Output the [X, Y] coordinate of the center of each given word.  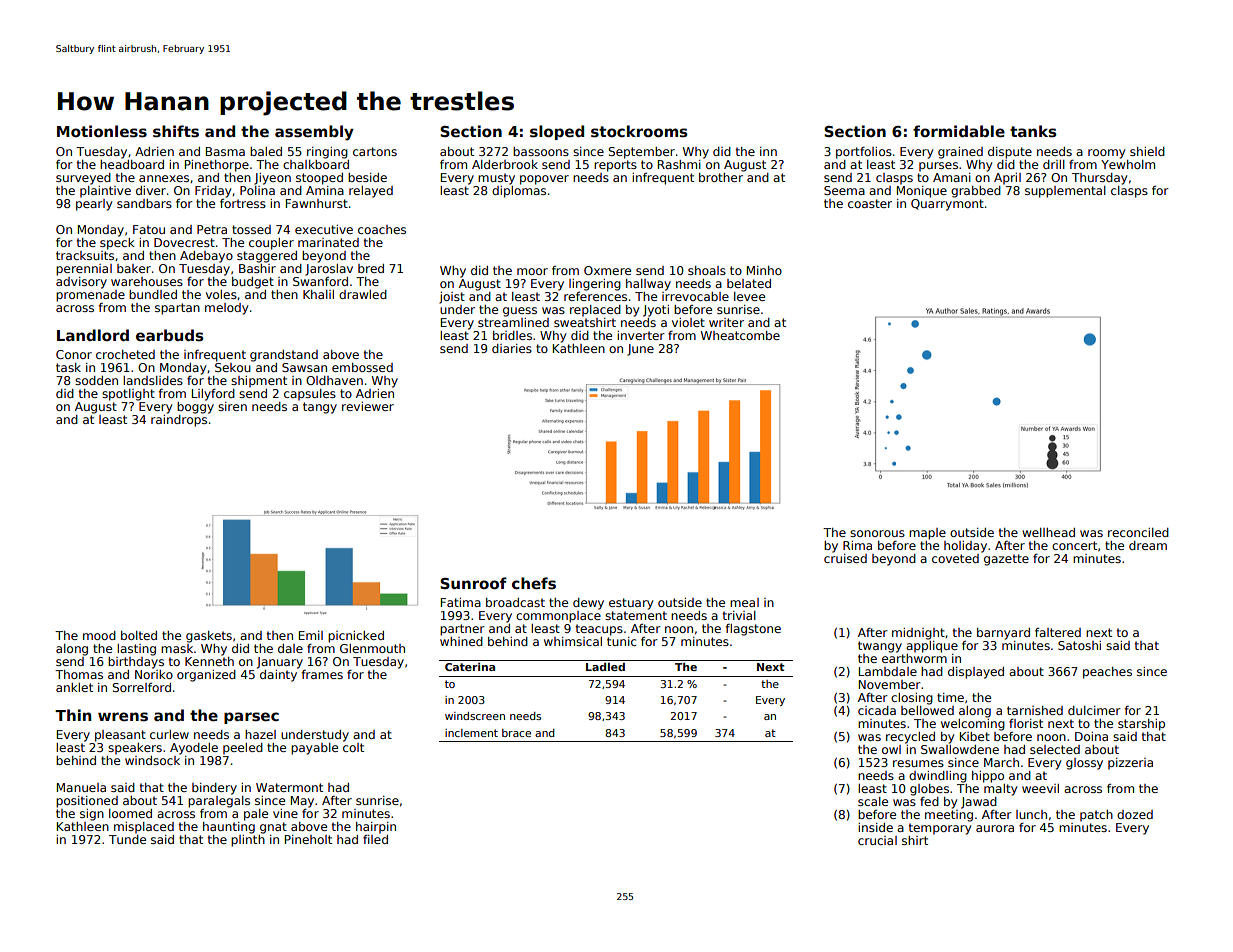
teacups [599, 630]
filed [375, 839]
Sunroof [473, 583]
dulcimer [1094, 710]
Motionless [102, 131]
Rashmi [679, 164]
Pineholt [308, 839]
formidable [959, 131]
